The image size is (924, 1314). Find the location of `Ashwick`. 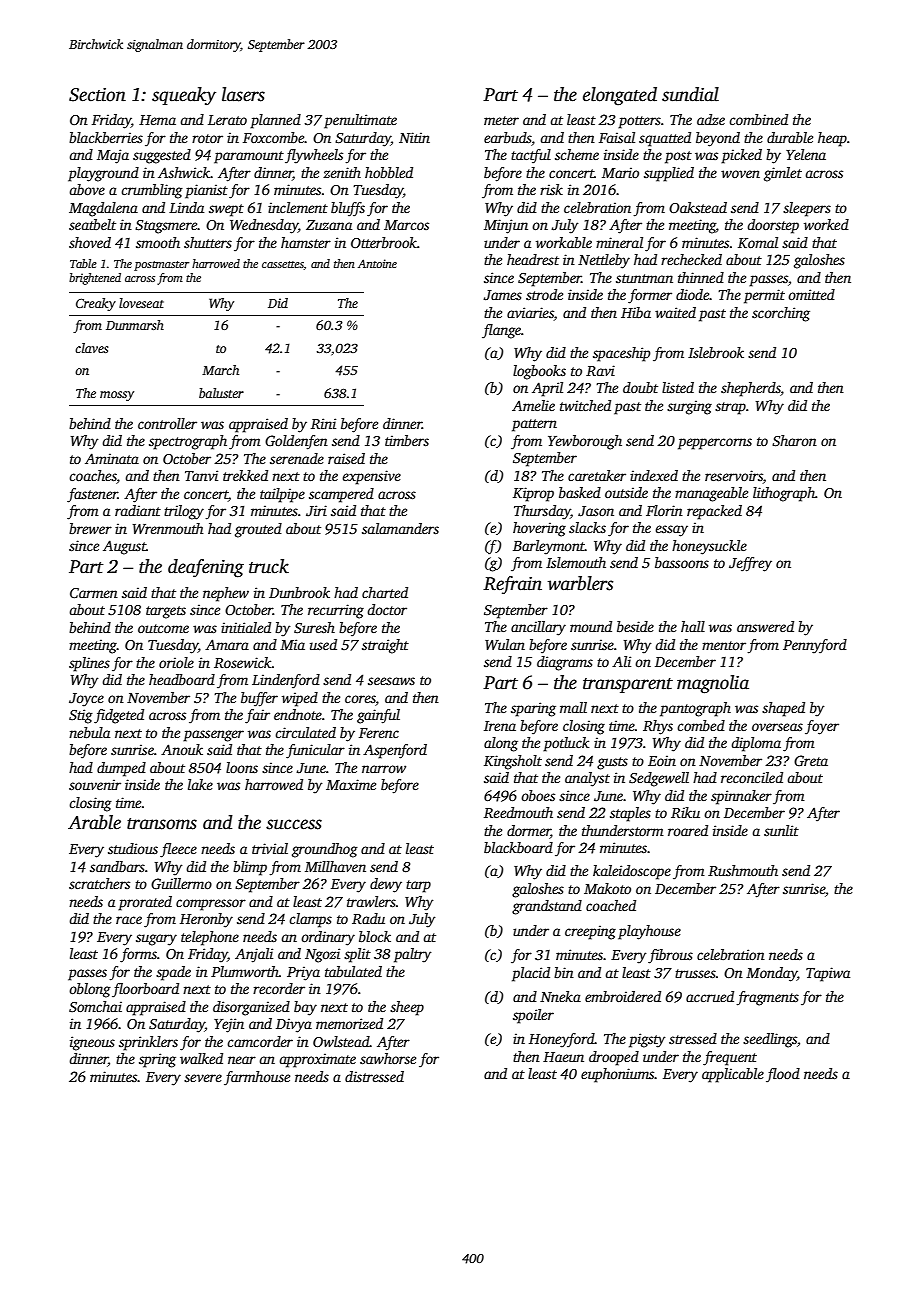

Ashwick is located at coordinates (184, 172).
